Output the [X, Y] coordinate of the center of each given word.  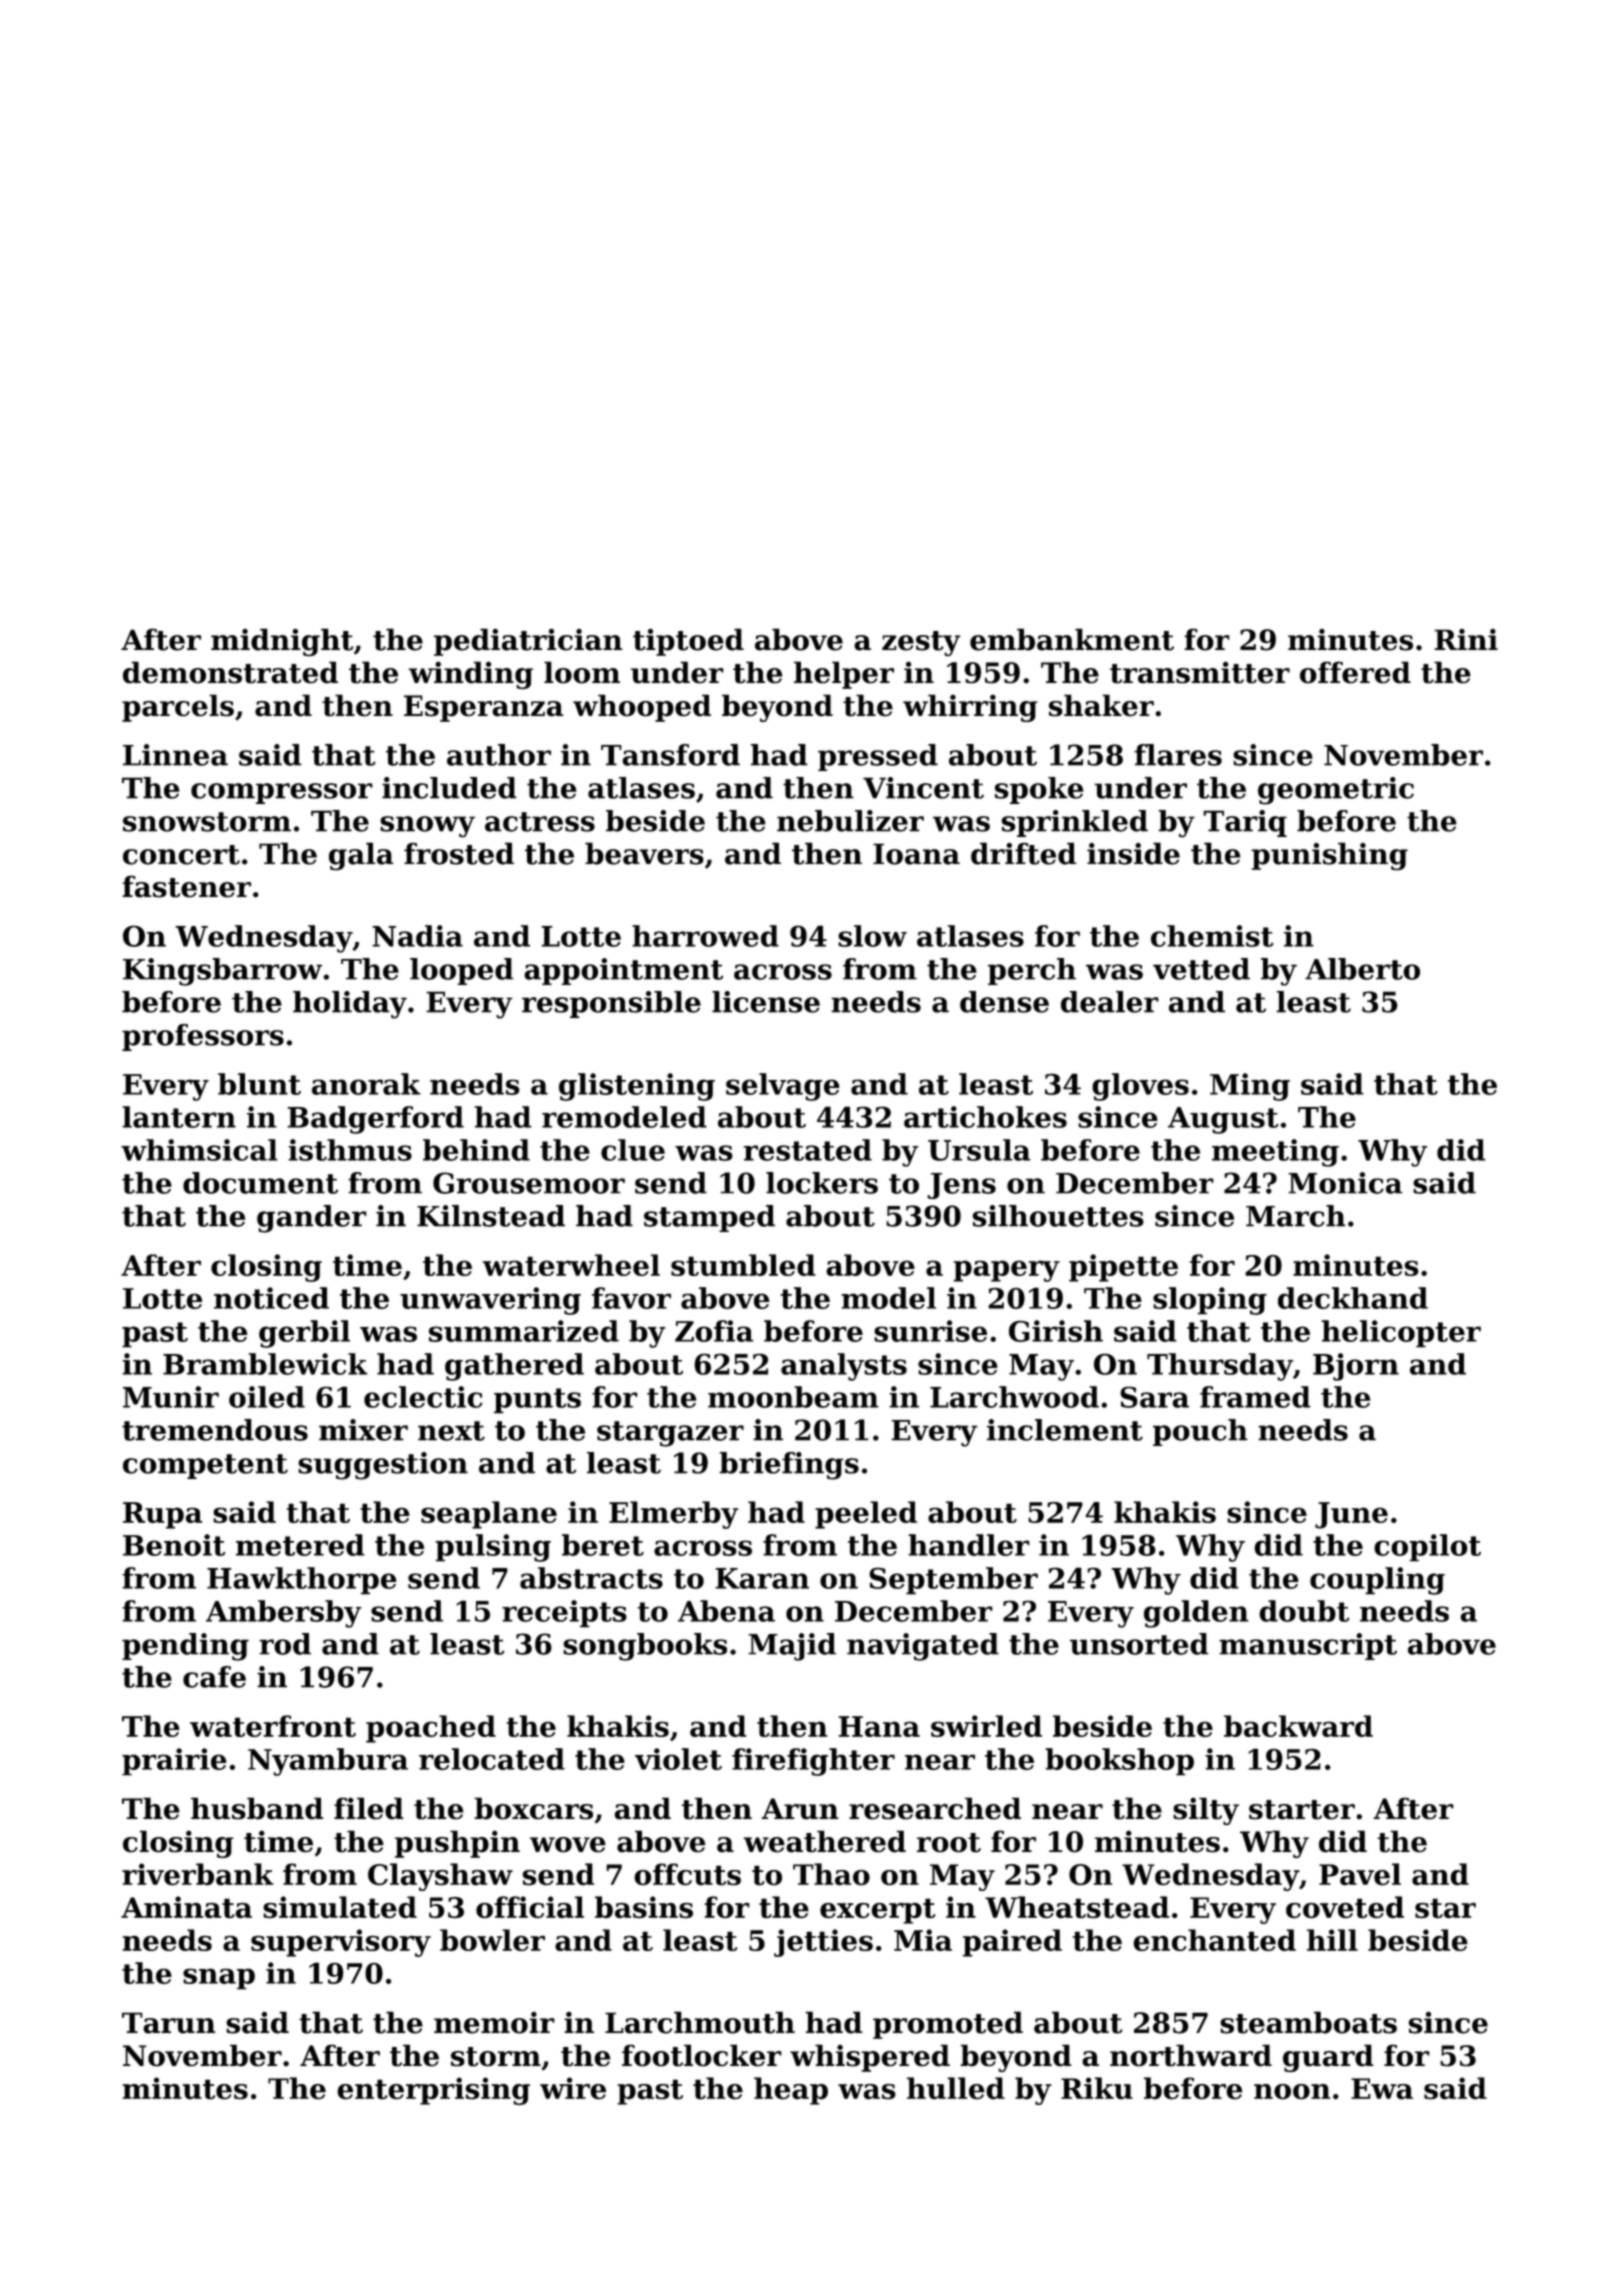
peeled [866, 1515]
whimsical [199, 1150]
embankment [1072, 639]
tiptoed [688, 642]
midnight [282, 642]
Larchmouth [700, 2022]
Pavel [1360, 1874]
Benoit [174, 1545]
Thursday [1220, 1367]
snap [219, 1979]
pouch [1200, 1432]
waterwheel [571, 1265]
